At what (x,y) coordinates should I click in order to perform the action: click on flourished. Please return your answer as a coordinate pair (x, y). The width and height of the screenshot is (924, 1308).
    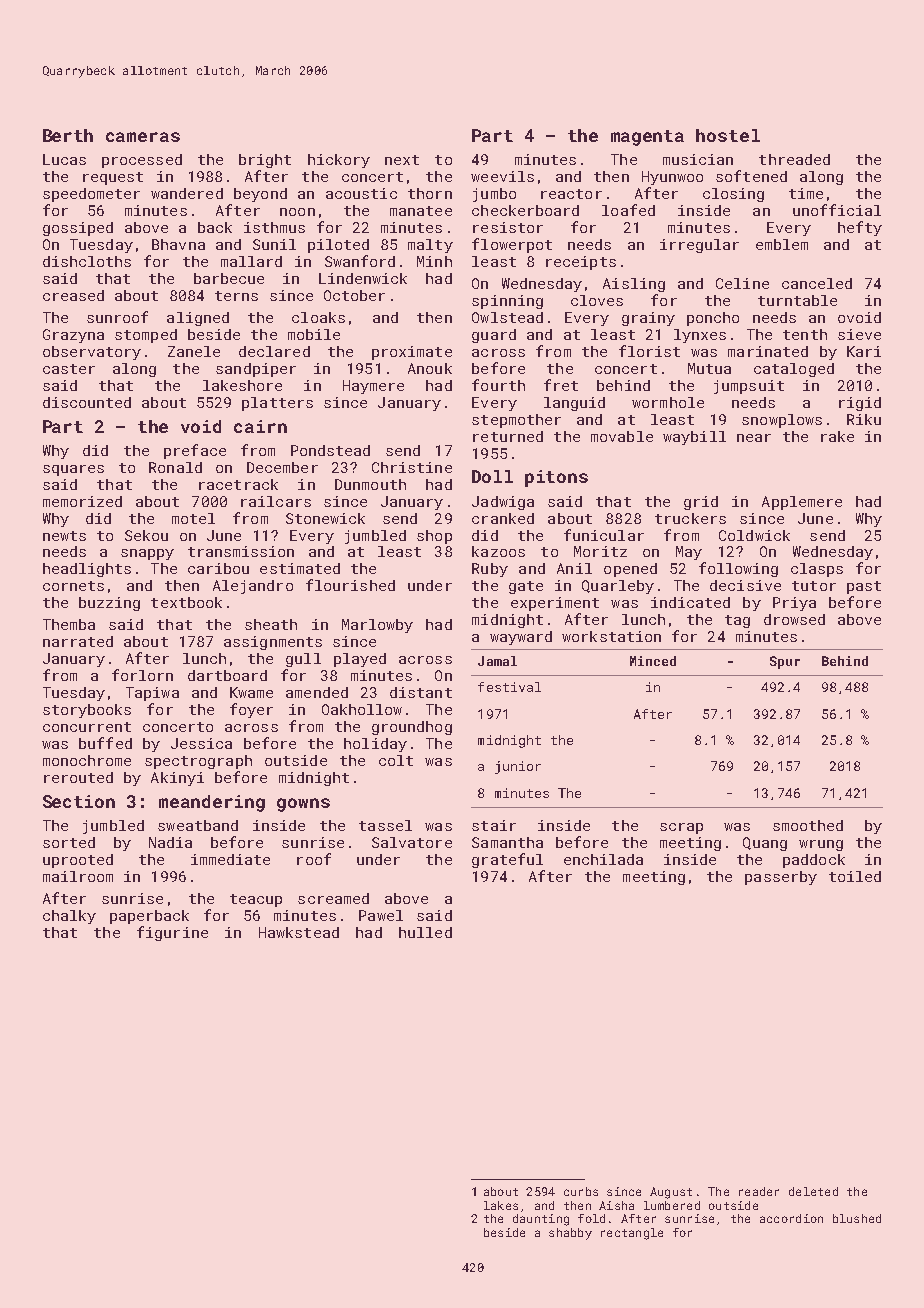
    Looking at the image, I should click on (350, 585).
